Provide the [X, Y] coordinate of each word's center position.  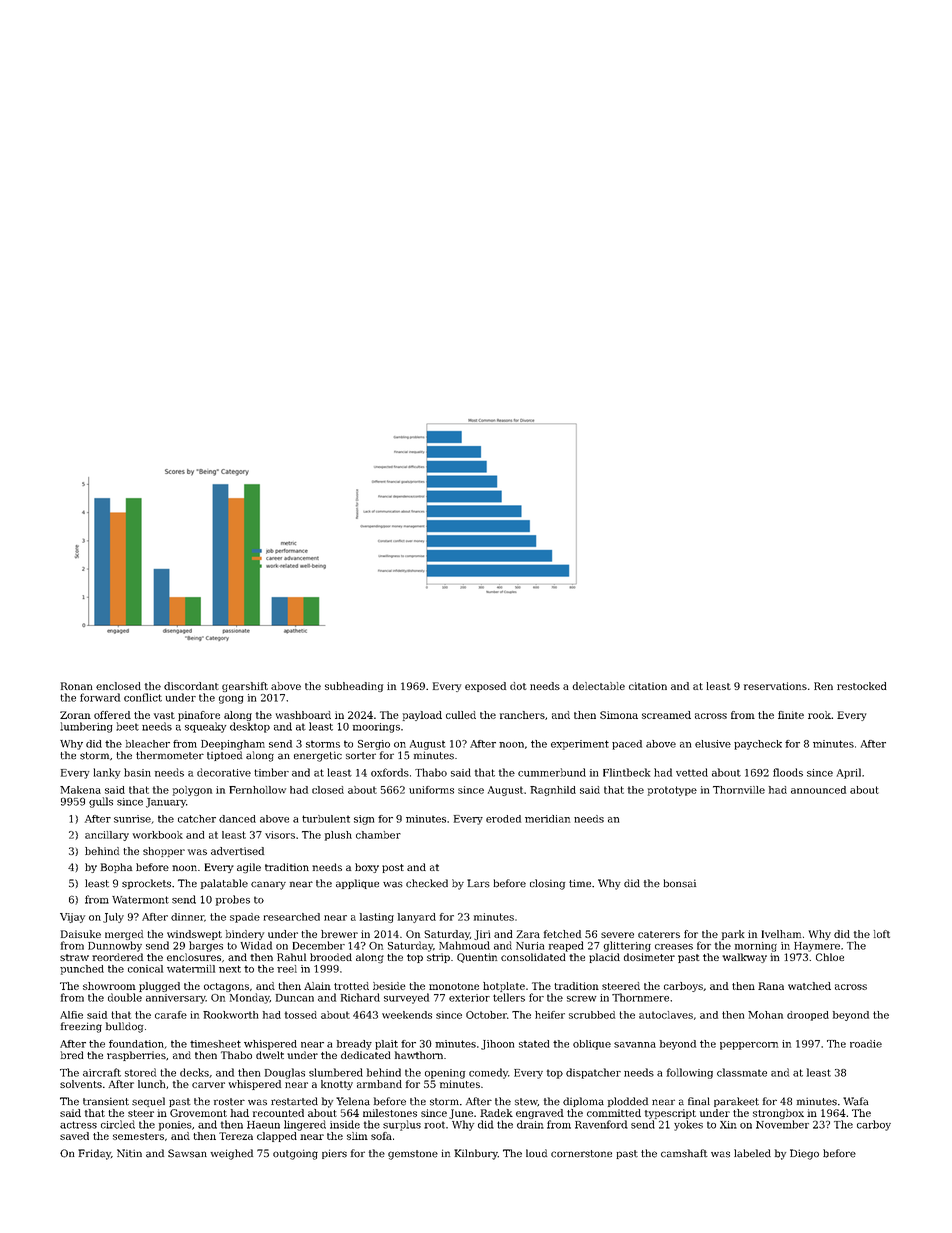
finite [791, 715]
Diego [804, 1154]
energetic [318, 756]
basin [137, 772]
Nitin [129, 1153]
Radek [496, 1113]
